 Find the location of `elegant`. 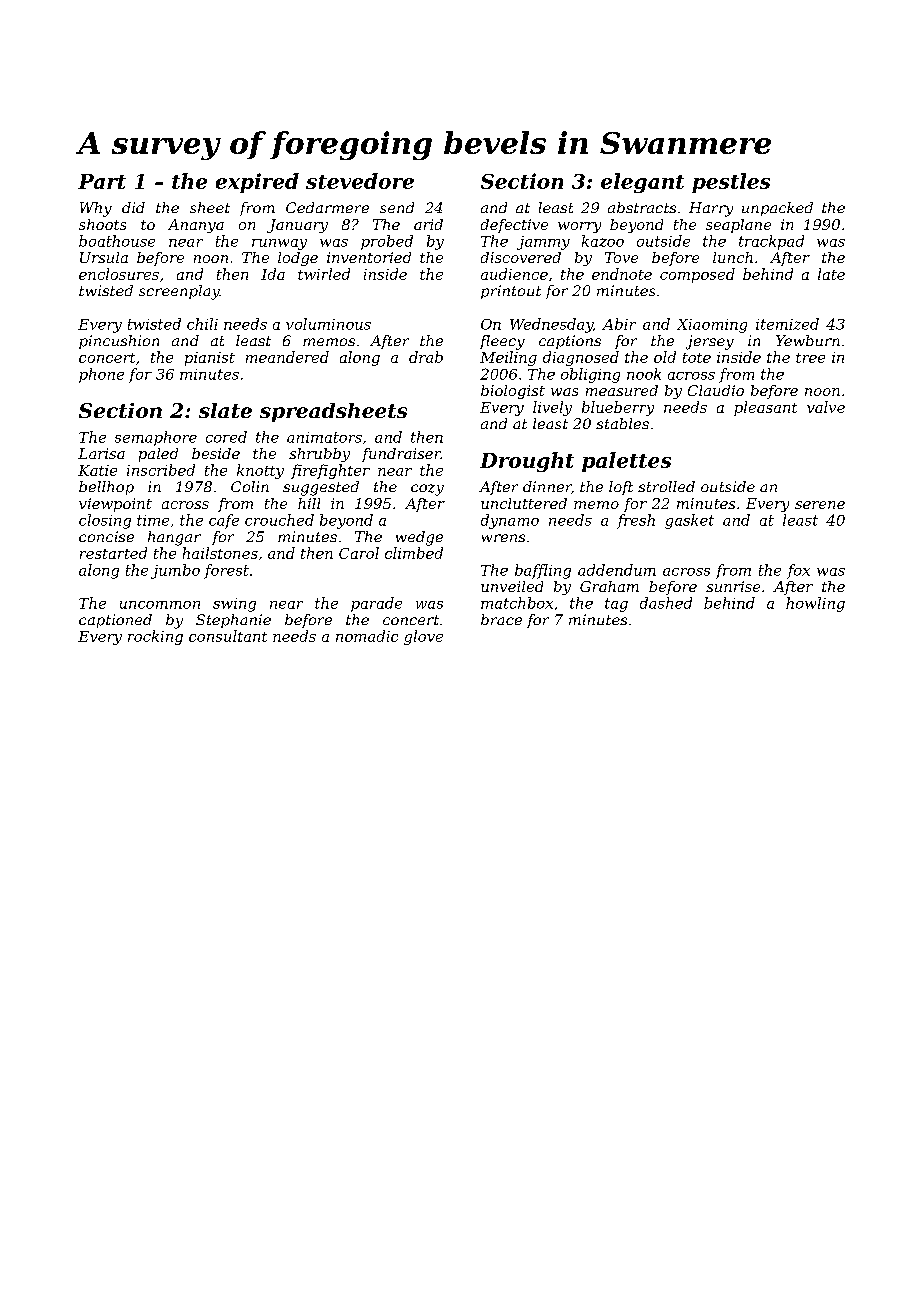

elegant is located at coordinates (642, 183).
